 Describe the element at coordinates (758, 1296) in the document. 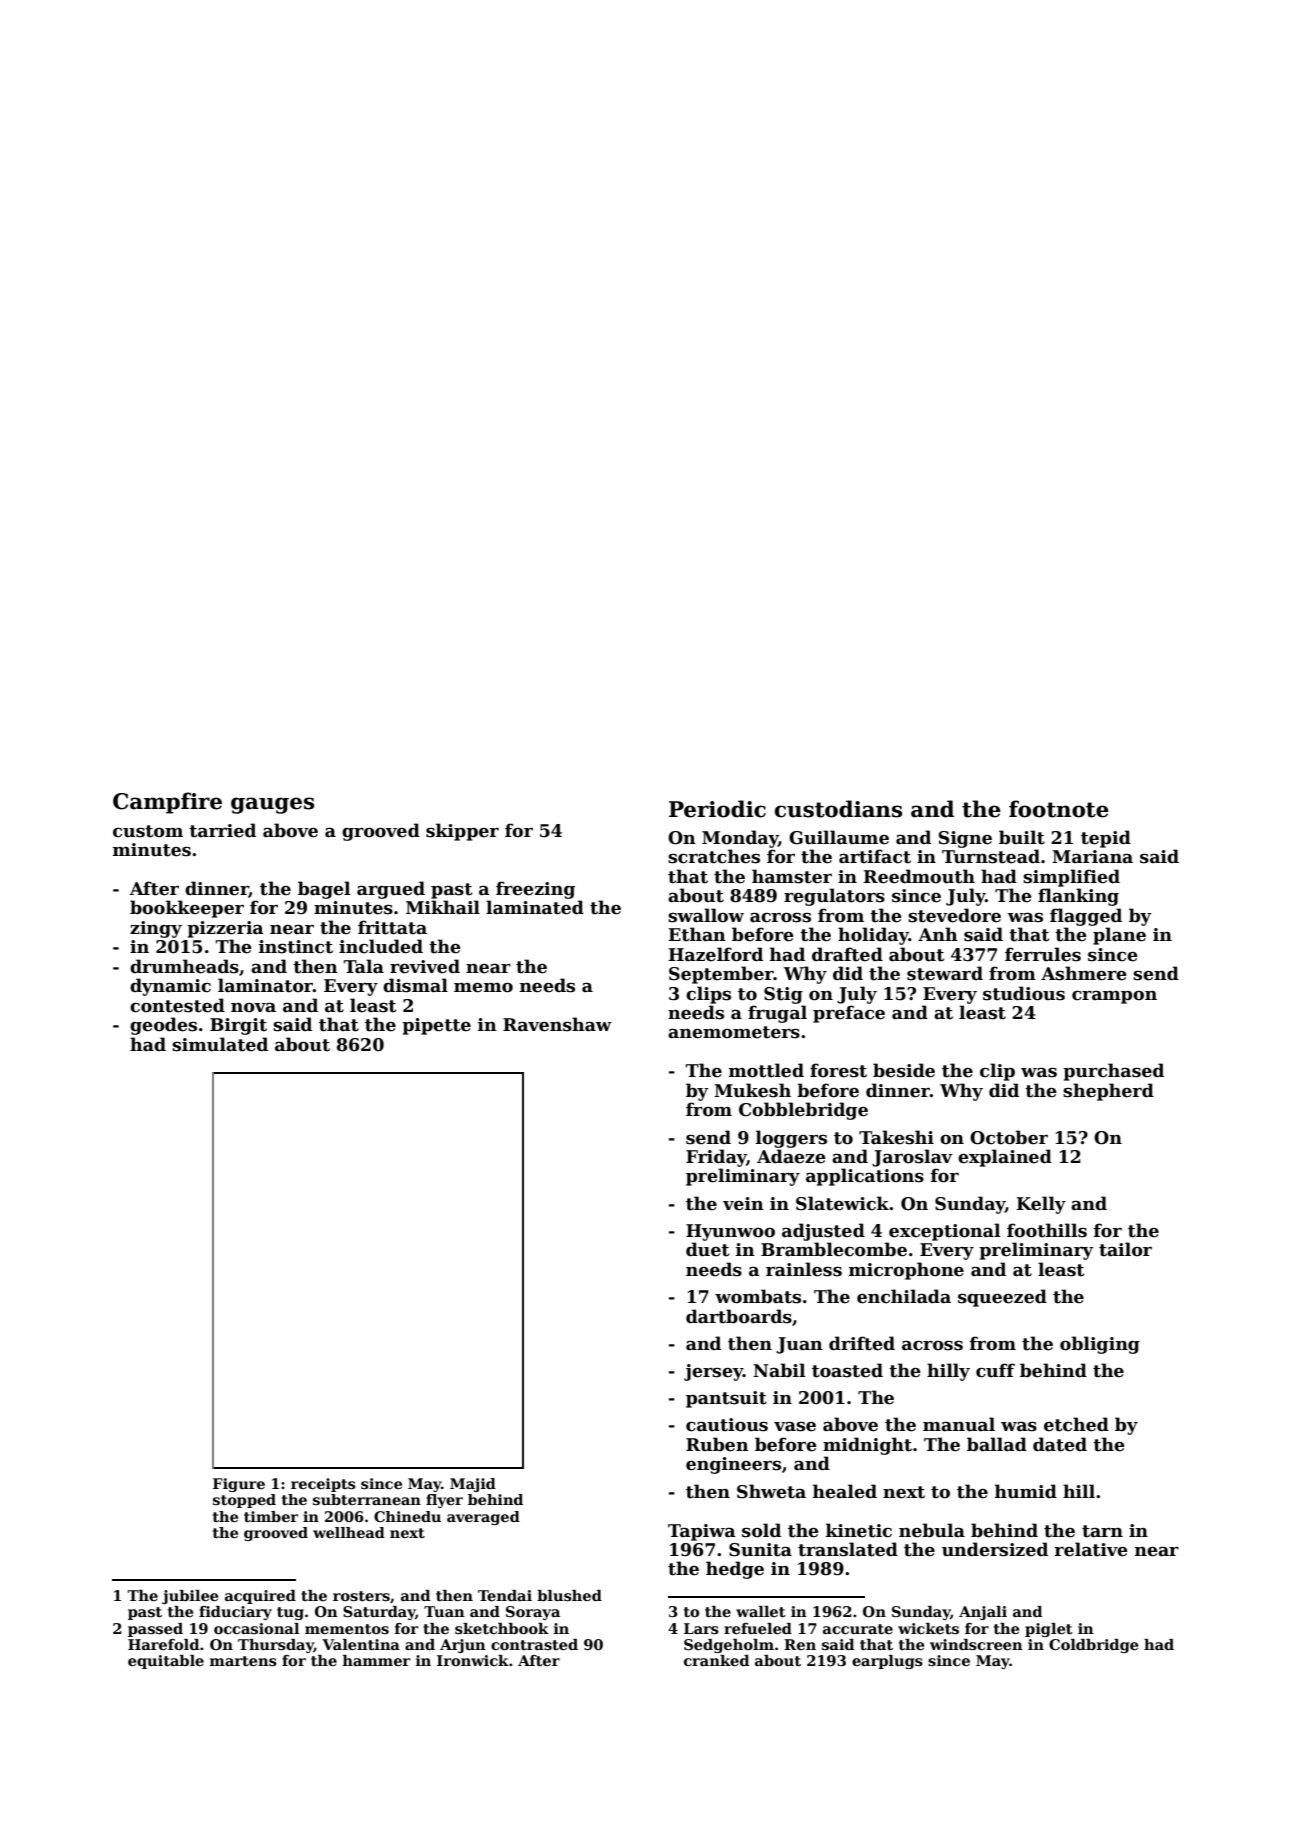

I see `wombats` at that location.
